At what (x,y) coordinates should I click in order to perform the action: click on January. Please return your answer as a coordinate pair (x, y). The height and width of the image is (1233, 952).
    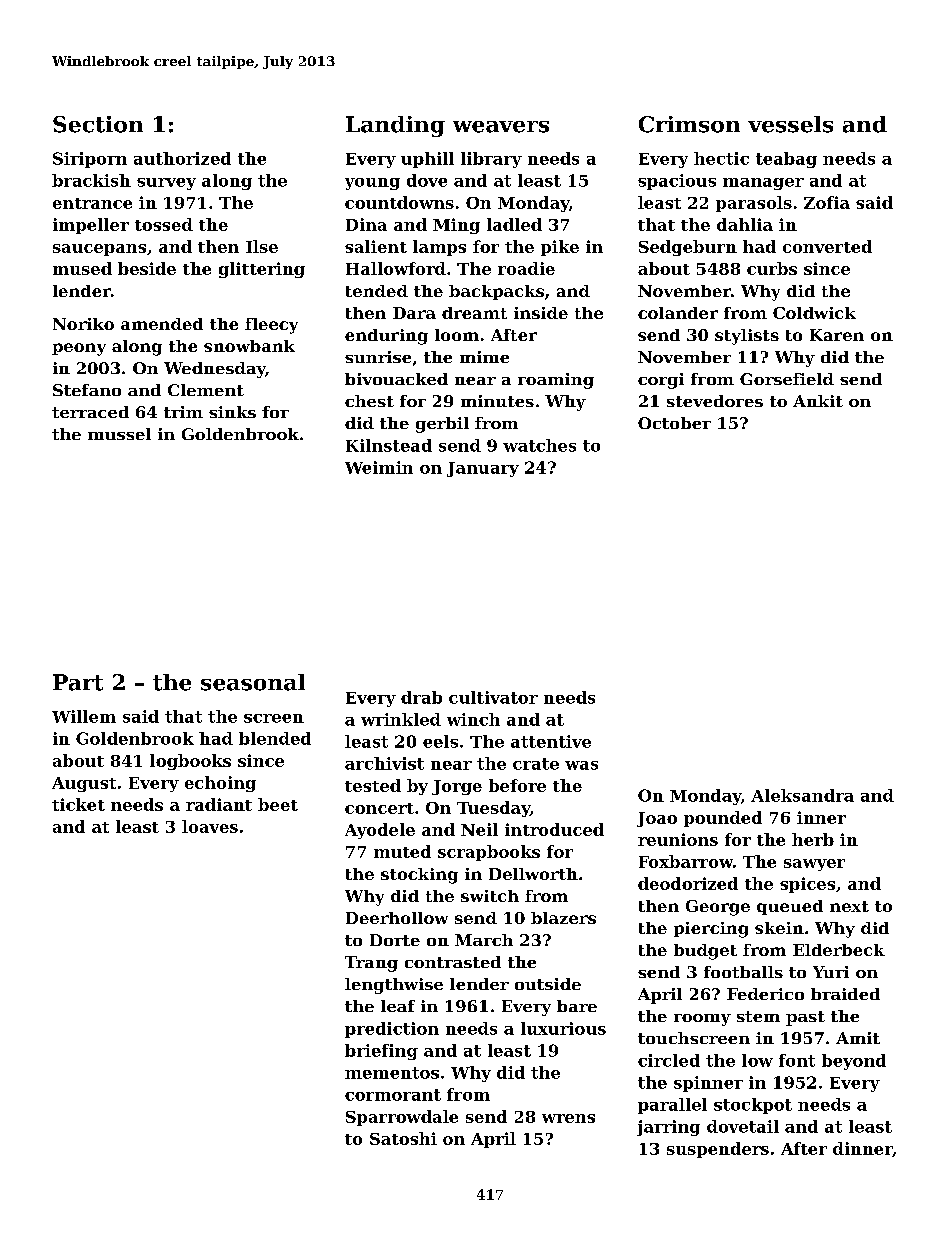
    Looking at the image, I should click on (483, 469).
